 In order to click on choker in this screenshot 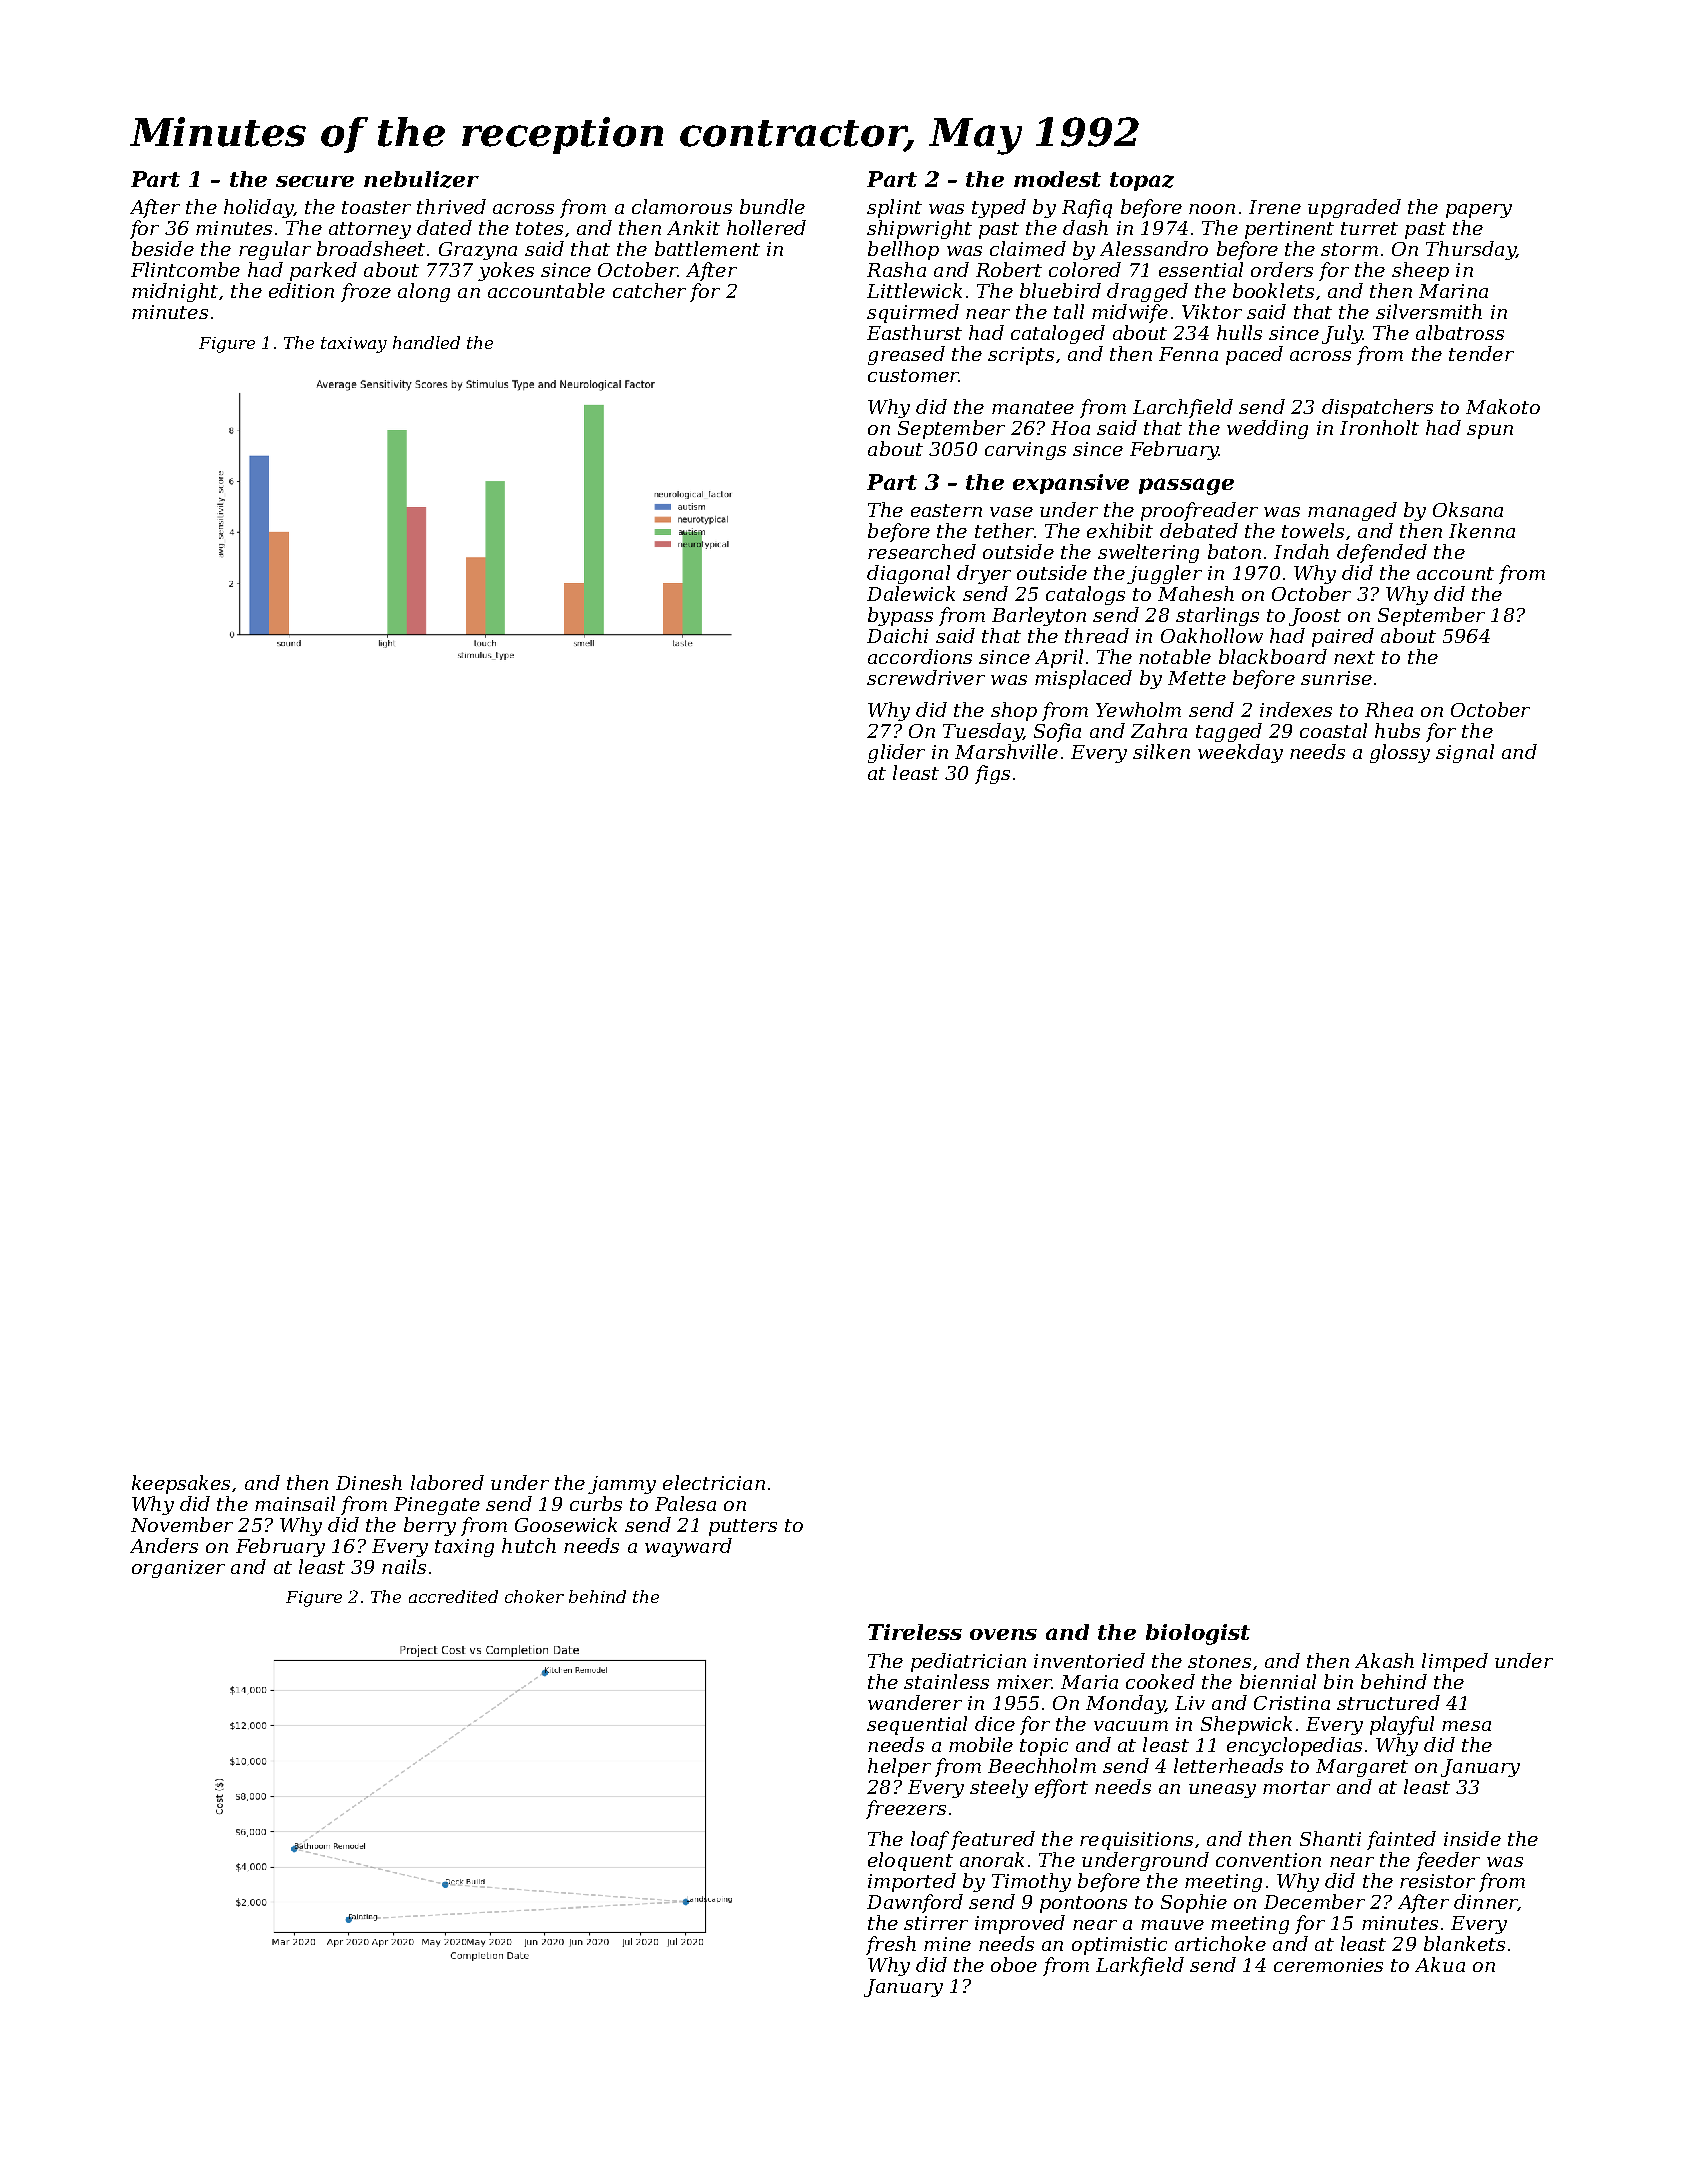, I will do `click(534, 1596)`.
